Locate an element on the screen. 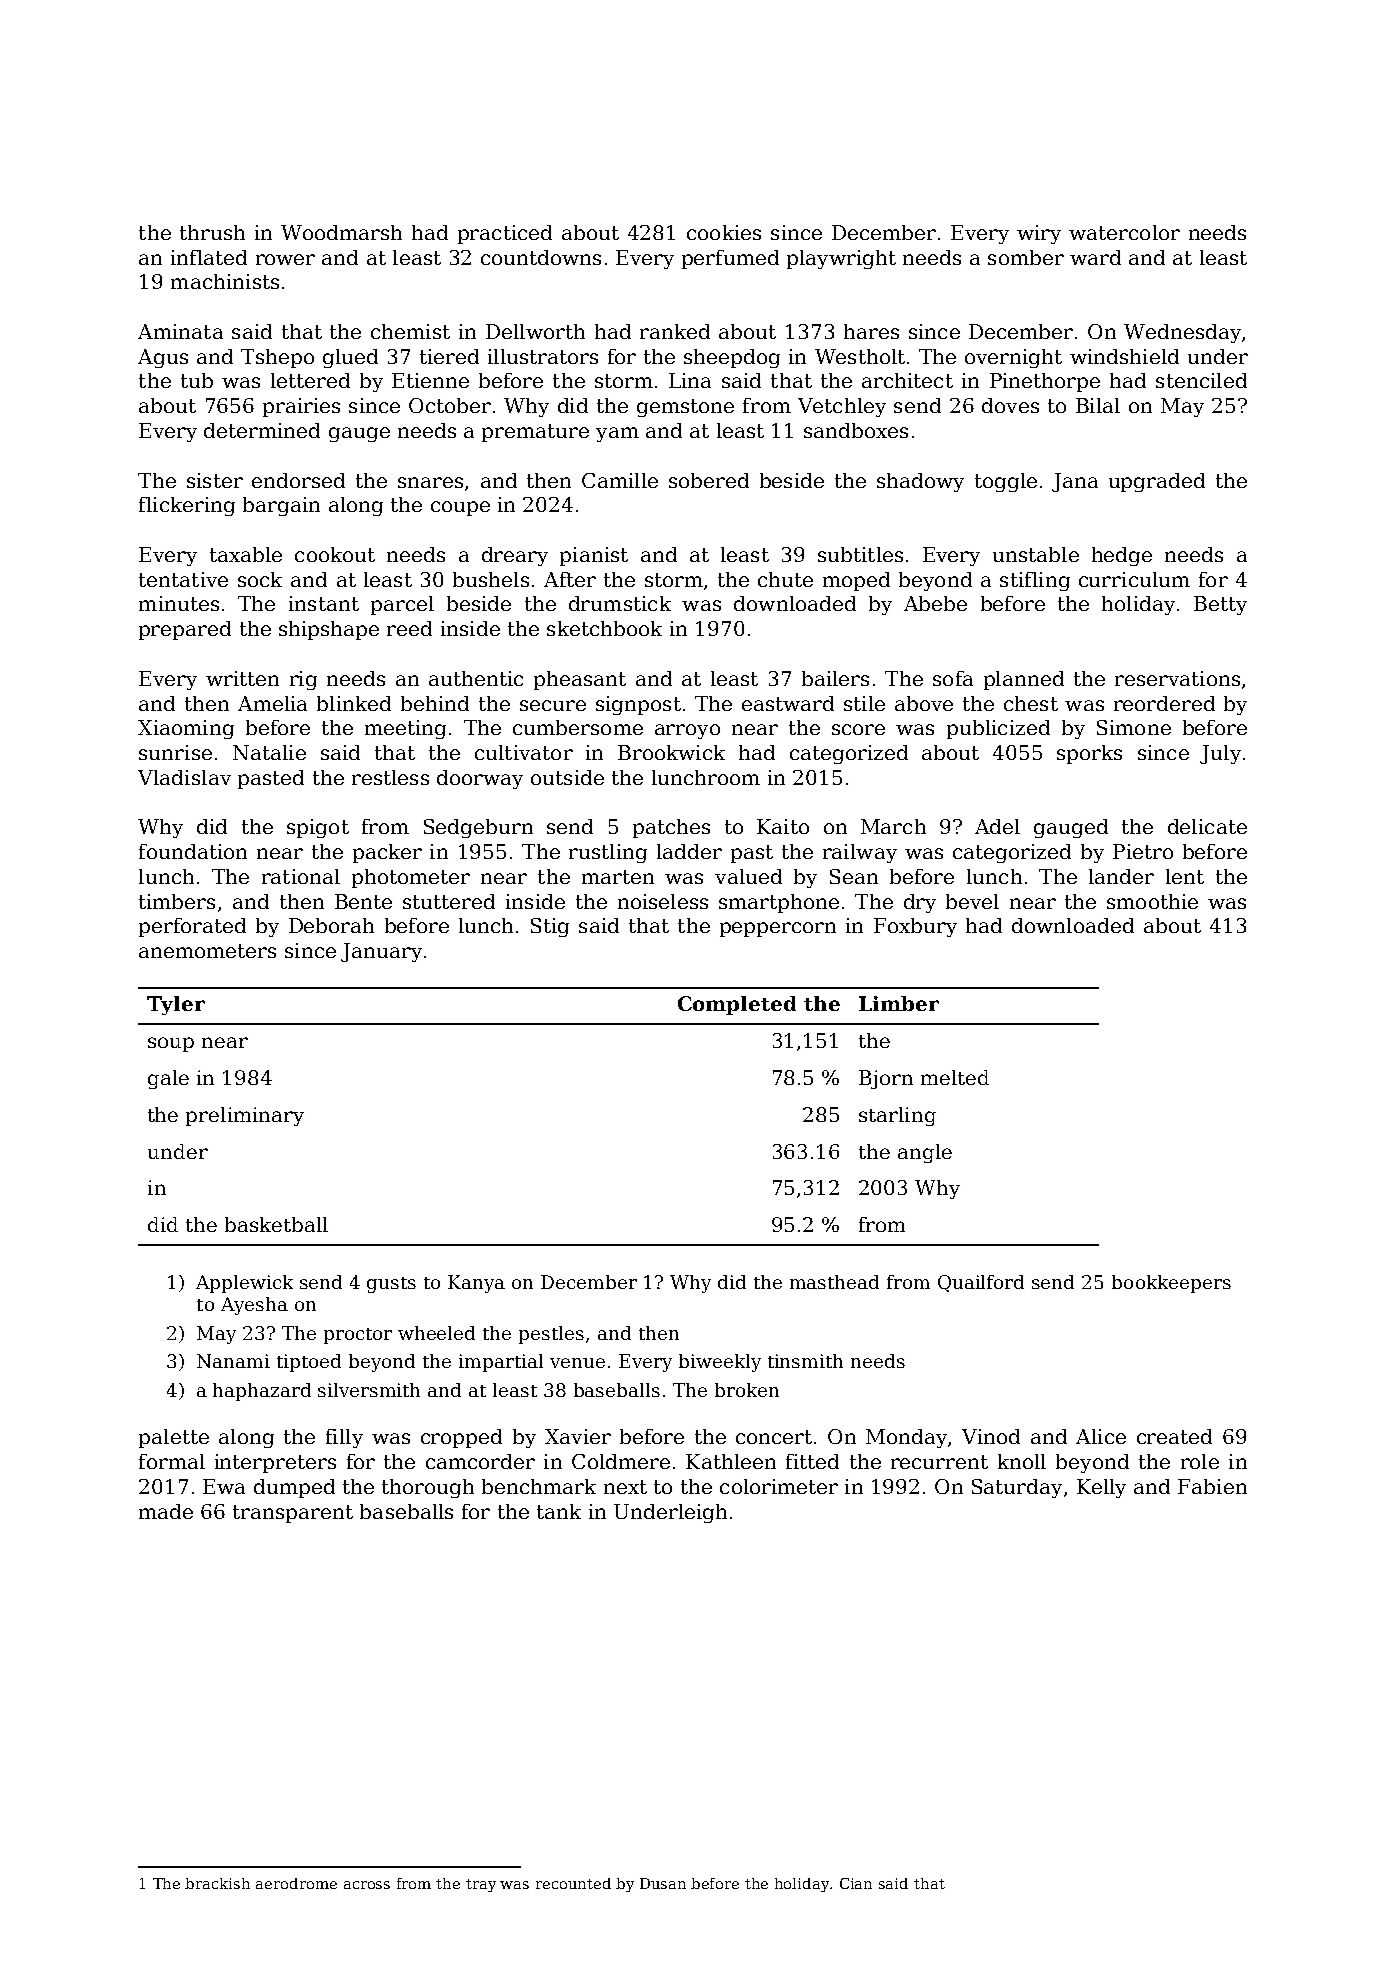 This screenshot has height=1969, width=1386. Ewa is located at coordinates (224, 1486).
